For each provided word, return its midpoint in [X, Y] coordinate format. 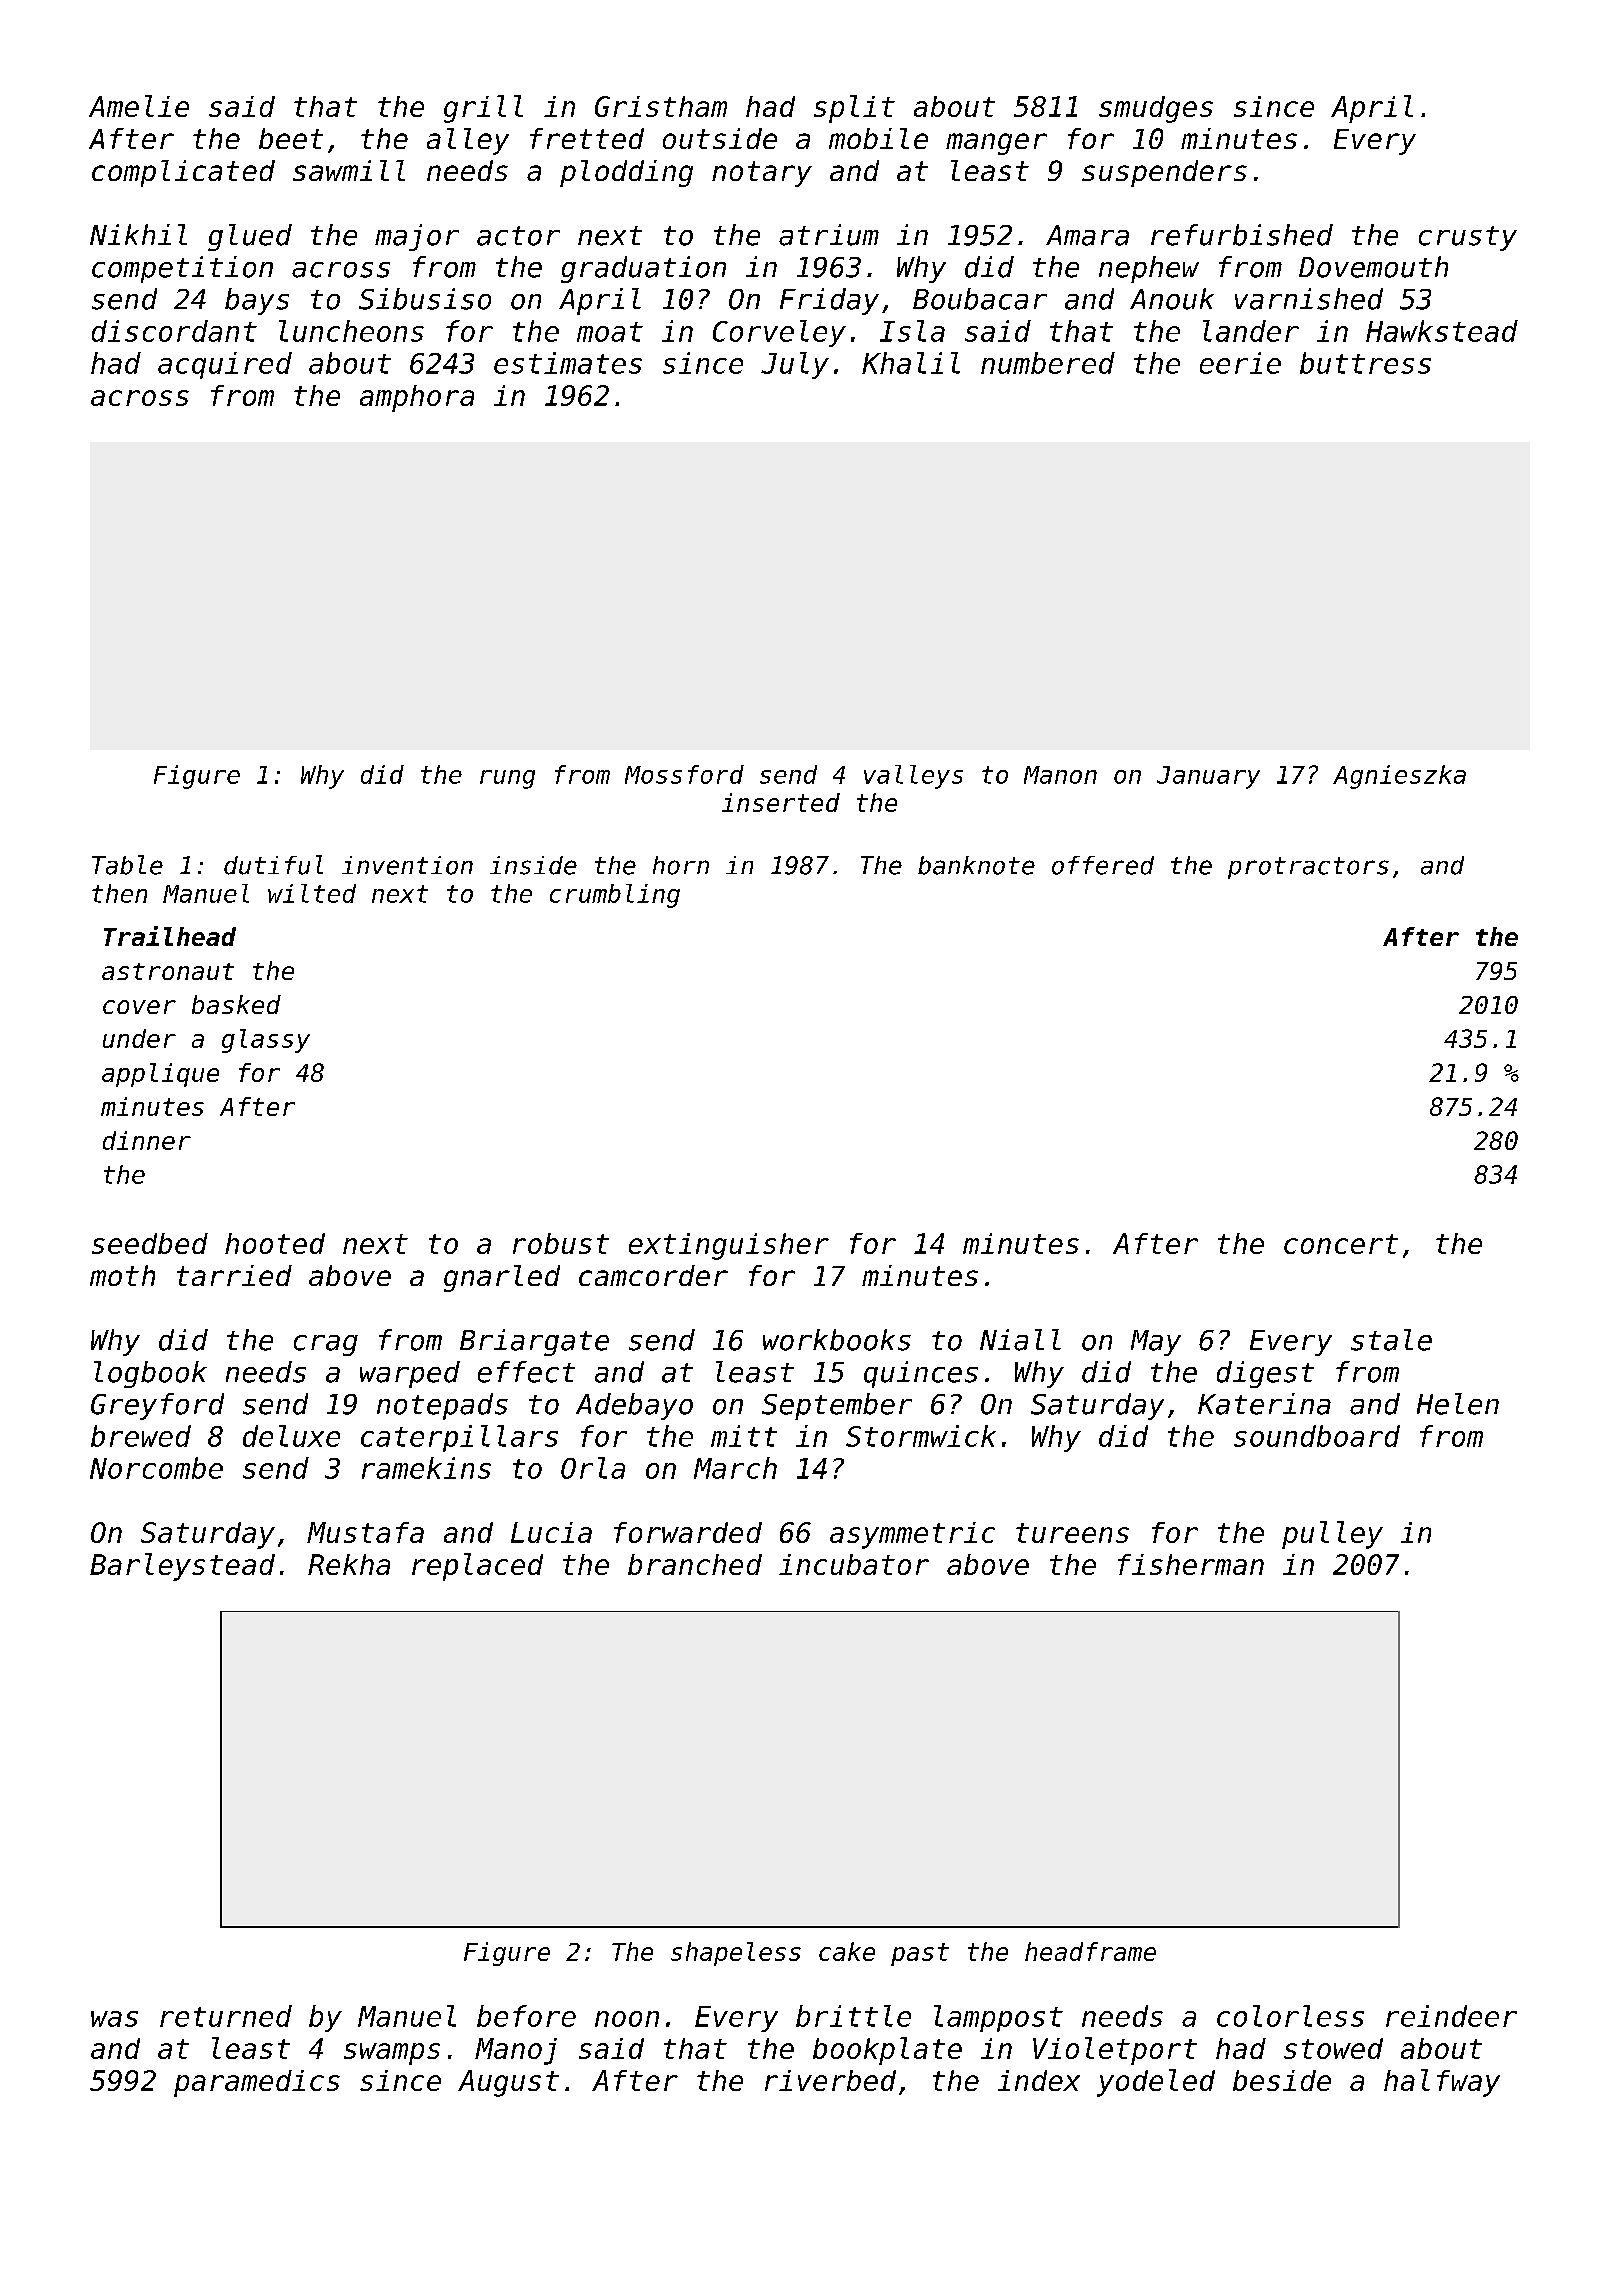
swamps [392, 2054]
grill [483, 109]
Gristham [661, 106]
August [508, 2083]
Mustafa [365, 1532]
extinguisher [729, 1246]
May [1156, 1343]
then [119, 893]
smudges [1156, 109]
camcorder [653, 1275]
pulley [1332, 1535]
